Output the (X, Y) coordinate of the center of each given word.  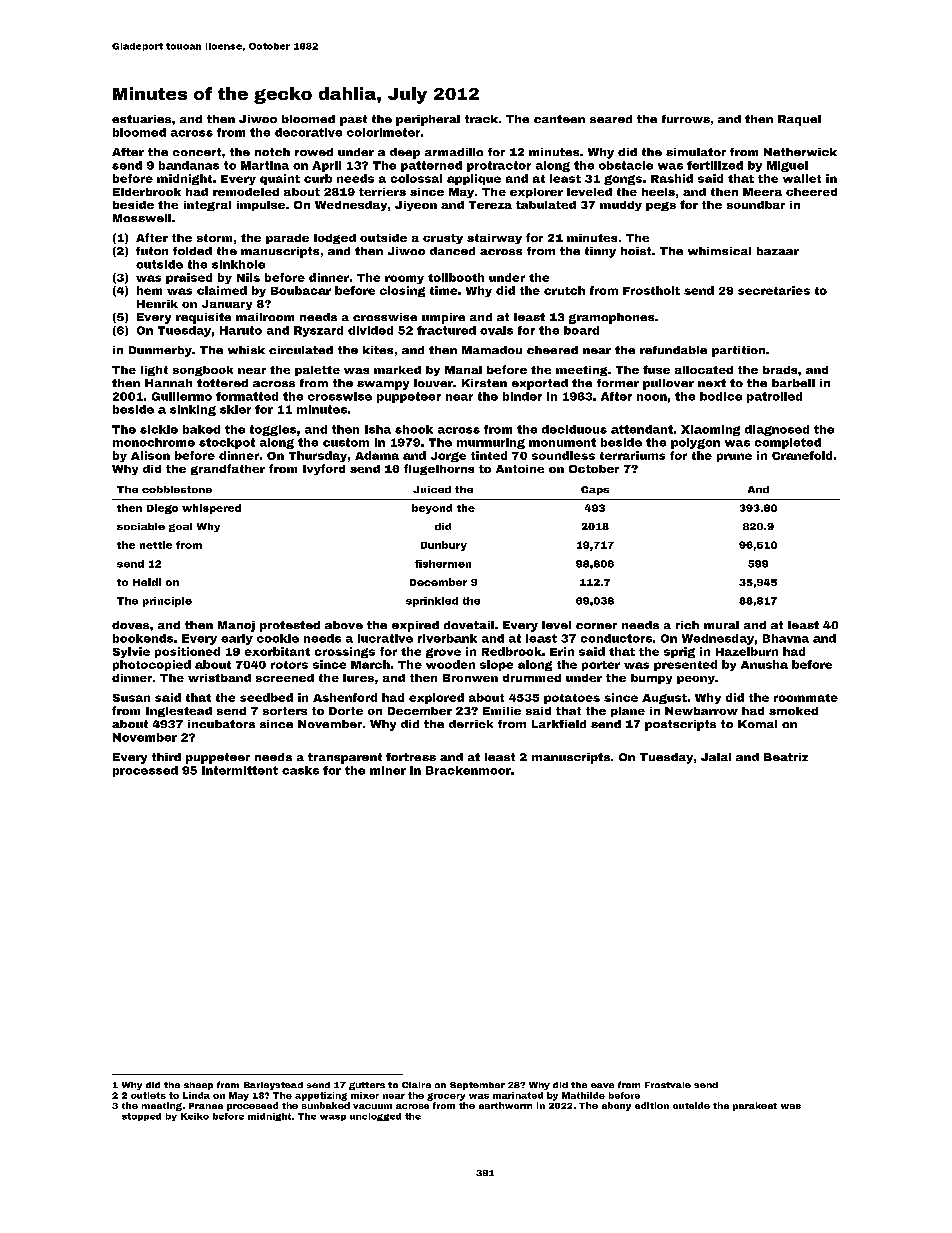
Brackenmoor (468, 770)
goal (180, 527)
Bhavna (786, 638)
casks (300, 770)
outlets (148, 1095)
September (477, 1086)
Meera (762, 192)
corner (596, 626)
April (326, 166)
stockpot (227, 443)
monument (562, 442)
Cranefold (802, 455)
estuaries (141, 119)
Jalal (716, 757)
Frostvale (668, 1085)
